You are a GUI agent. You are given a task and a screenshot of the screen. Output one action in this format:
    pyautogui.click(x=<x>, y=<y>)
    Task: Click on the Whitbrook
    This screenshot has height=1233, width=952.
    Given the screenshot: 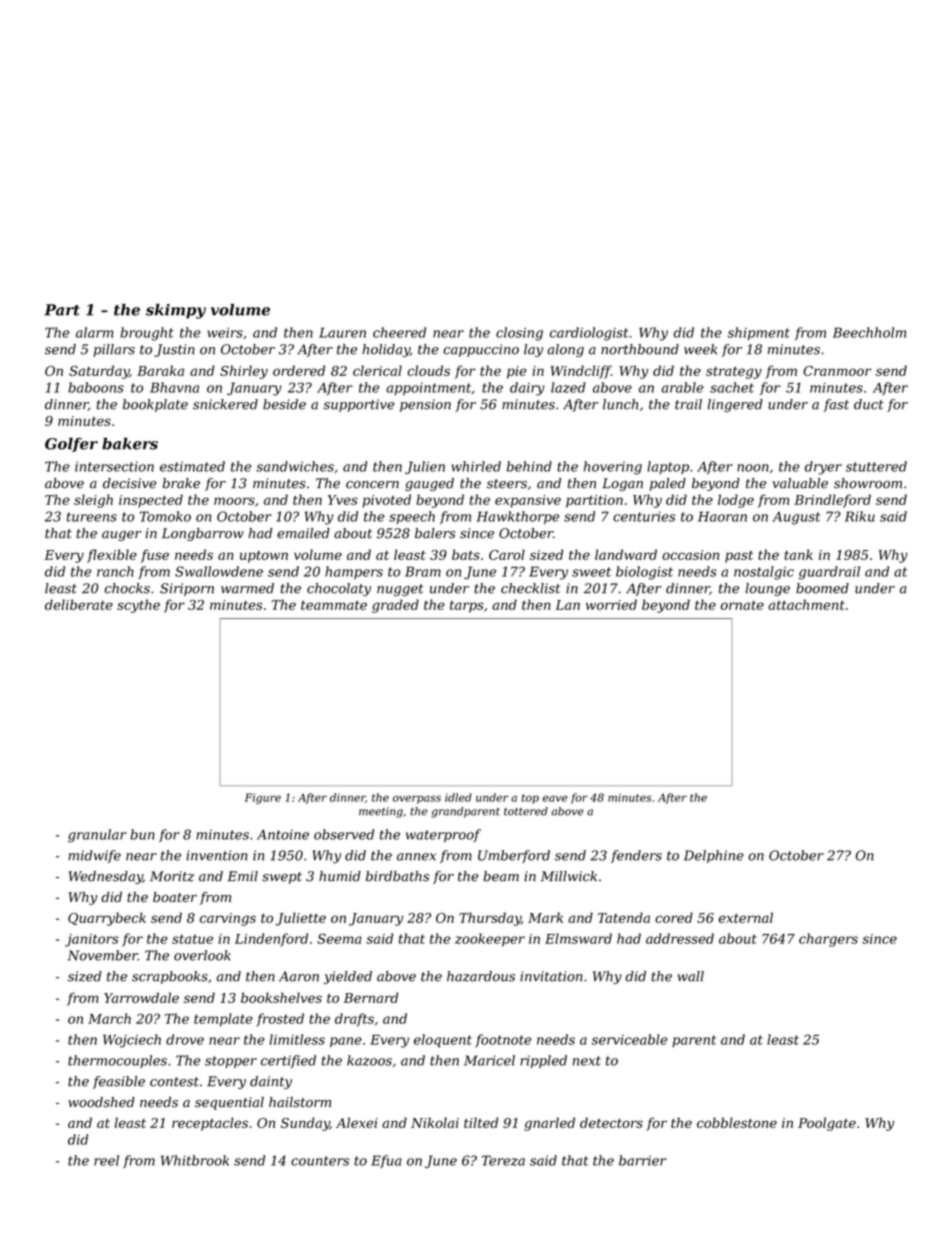 What is the action you would take?
    pyautogui.click(x=195, y=1160)
